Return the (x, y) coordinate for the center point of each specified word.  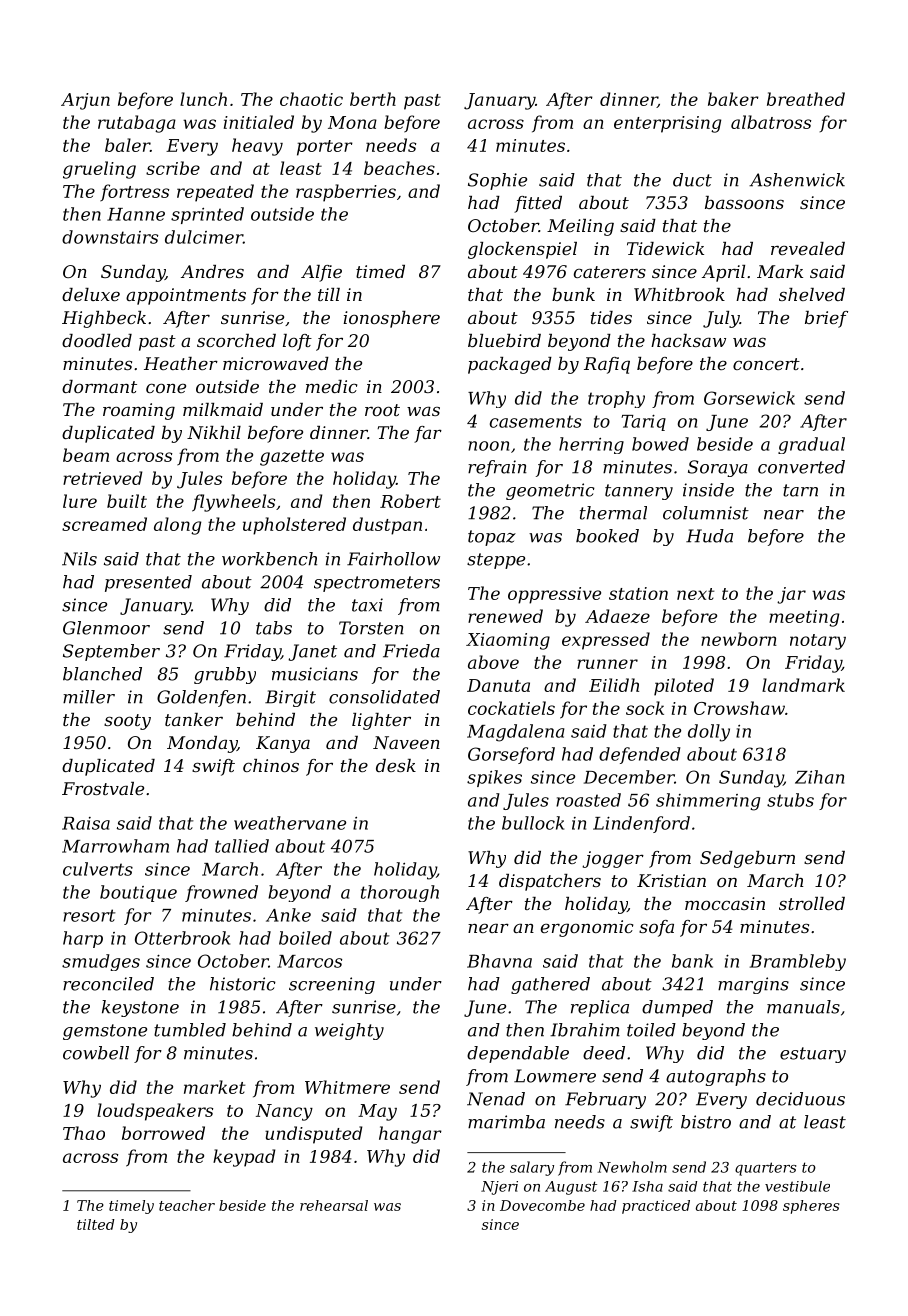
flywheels (233, 503)
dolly (709, 733)
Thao (84, 1133)
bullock (533, 823)
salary (532, 1168)
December (629, 777)
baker (733, 99)
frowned (221, 893)
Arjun (85, 101)
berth (373, 99)
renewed (505, 616)
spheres (811, 1207)
